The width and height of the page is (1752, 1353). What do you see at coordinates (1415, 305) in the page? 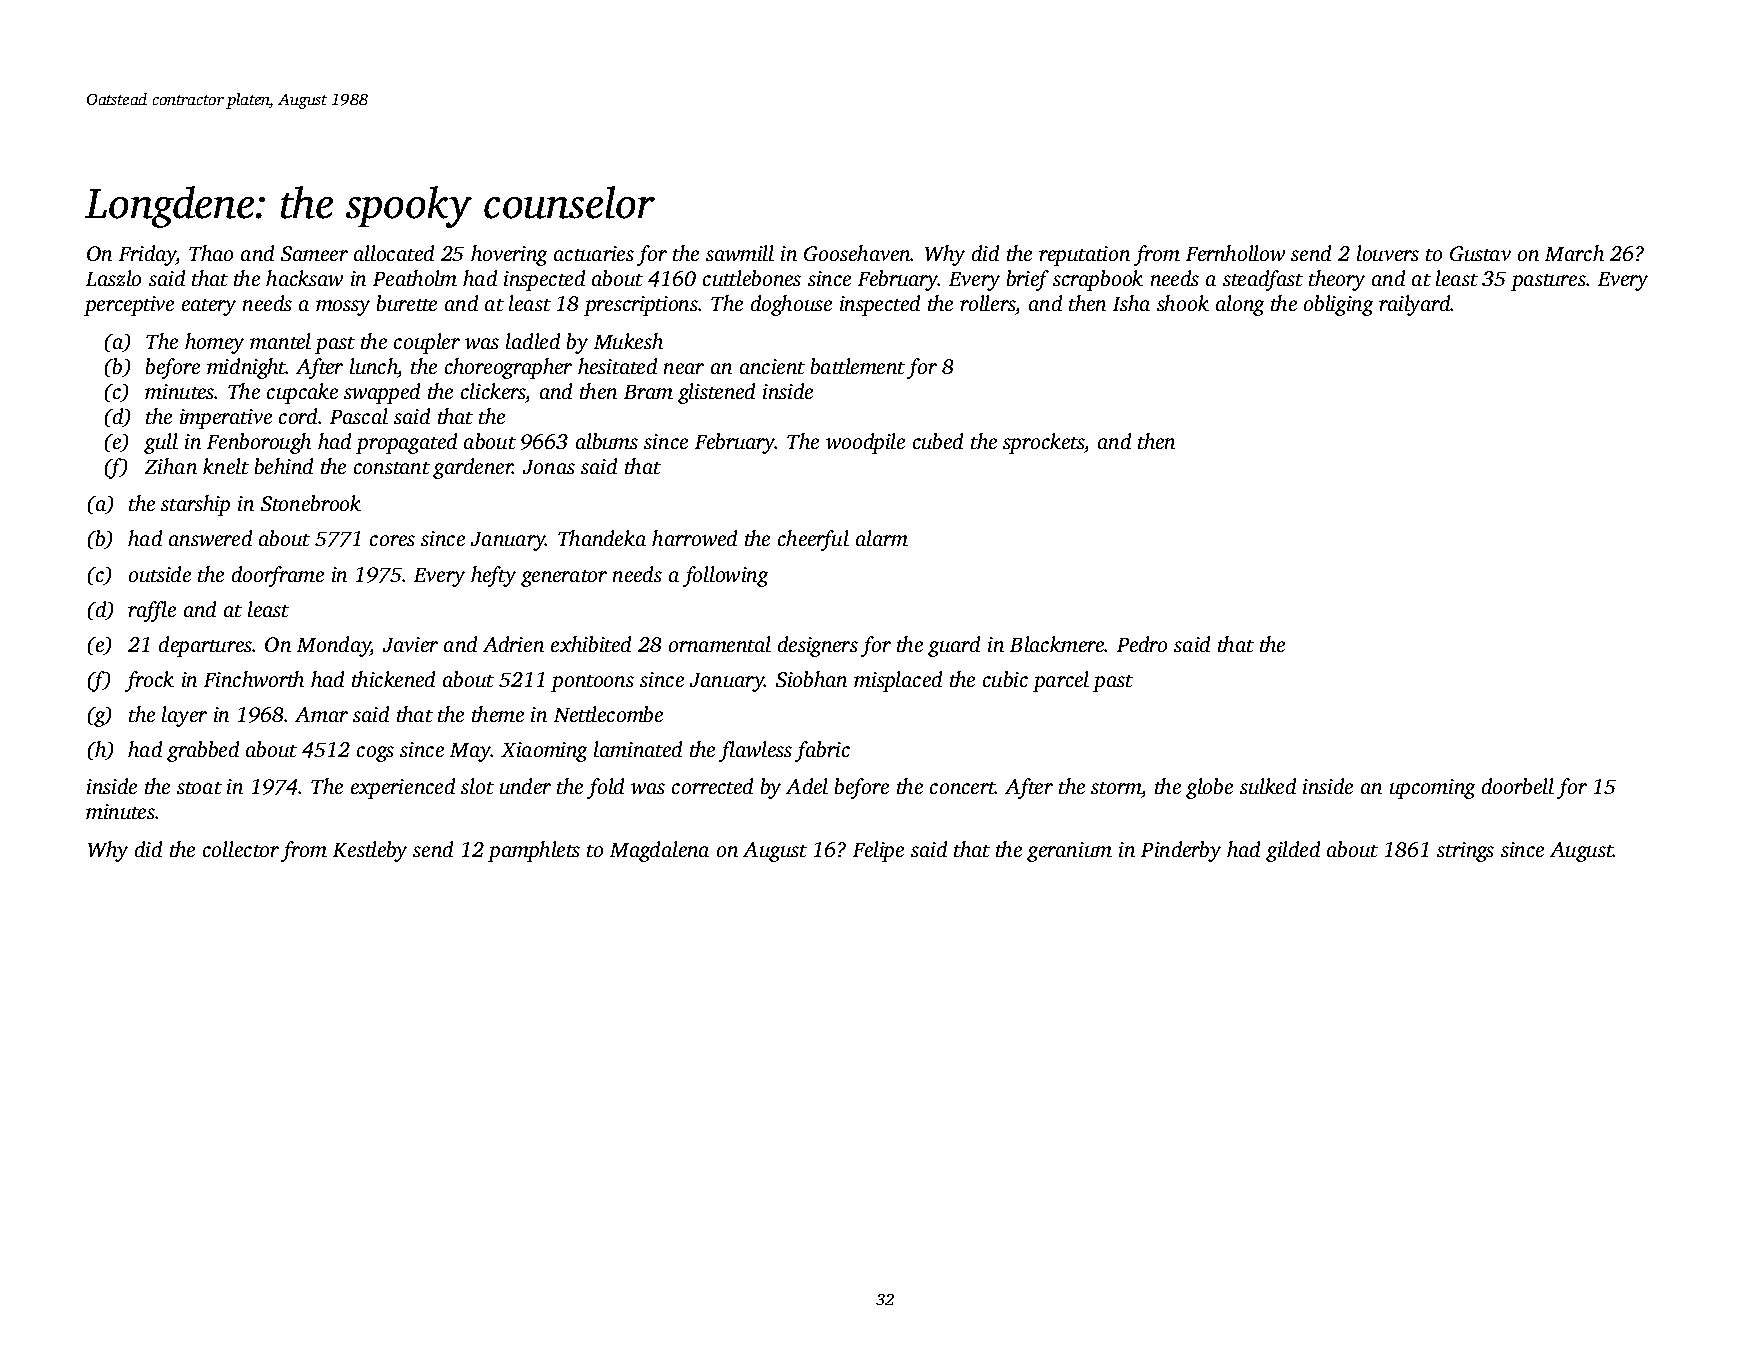
I see `railyard` at bounding box center [1415, 305].
